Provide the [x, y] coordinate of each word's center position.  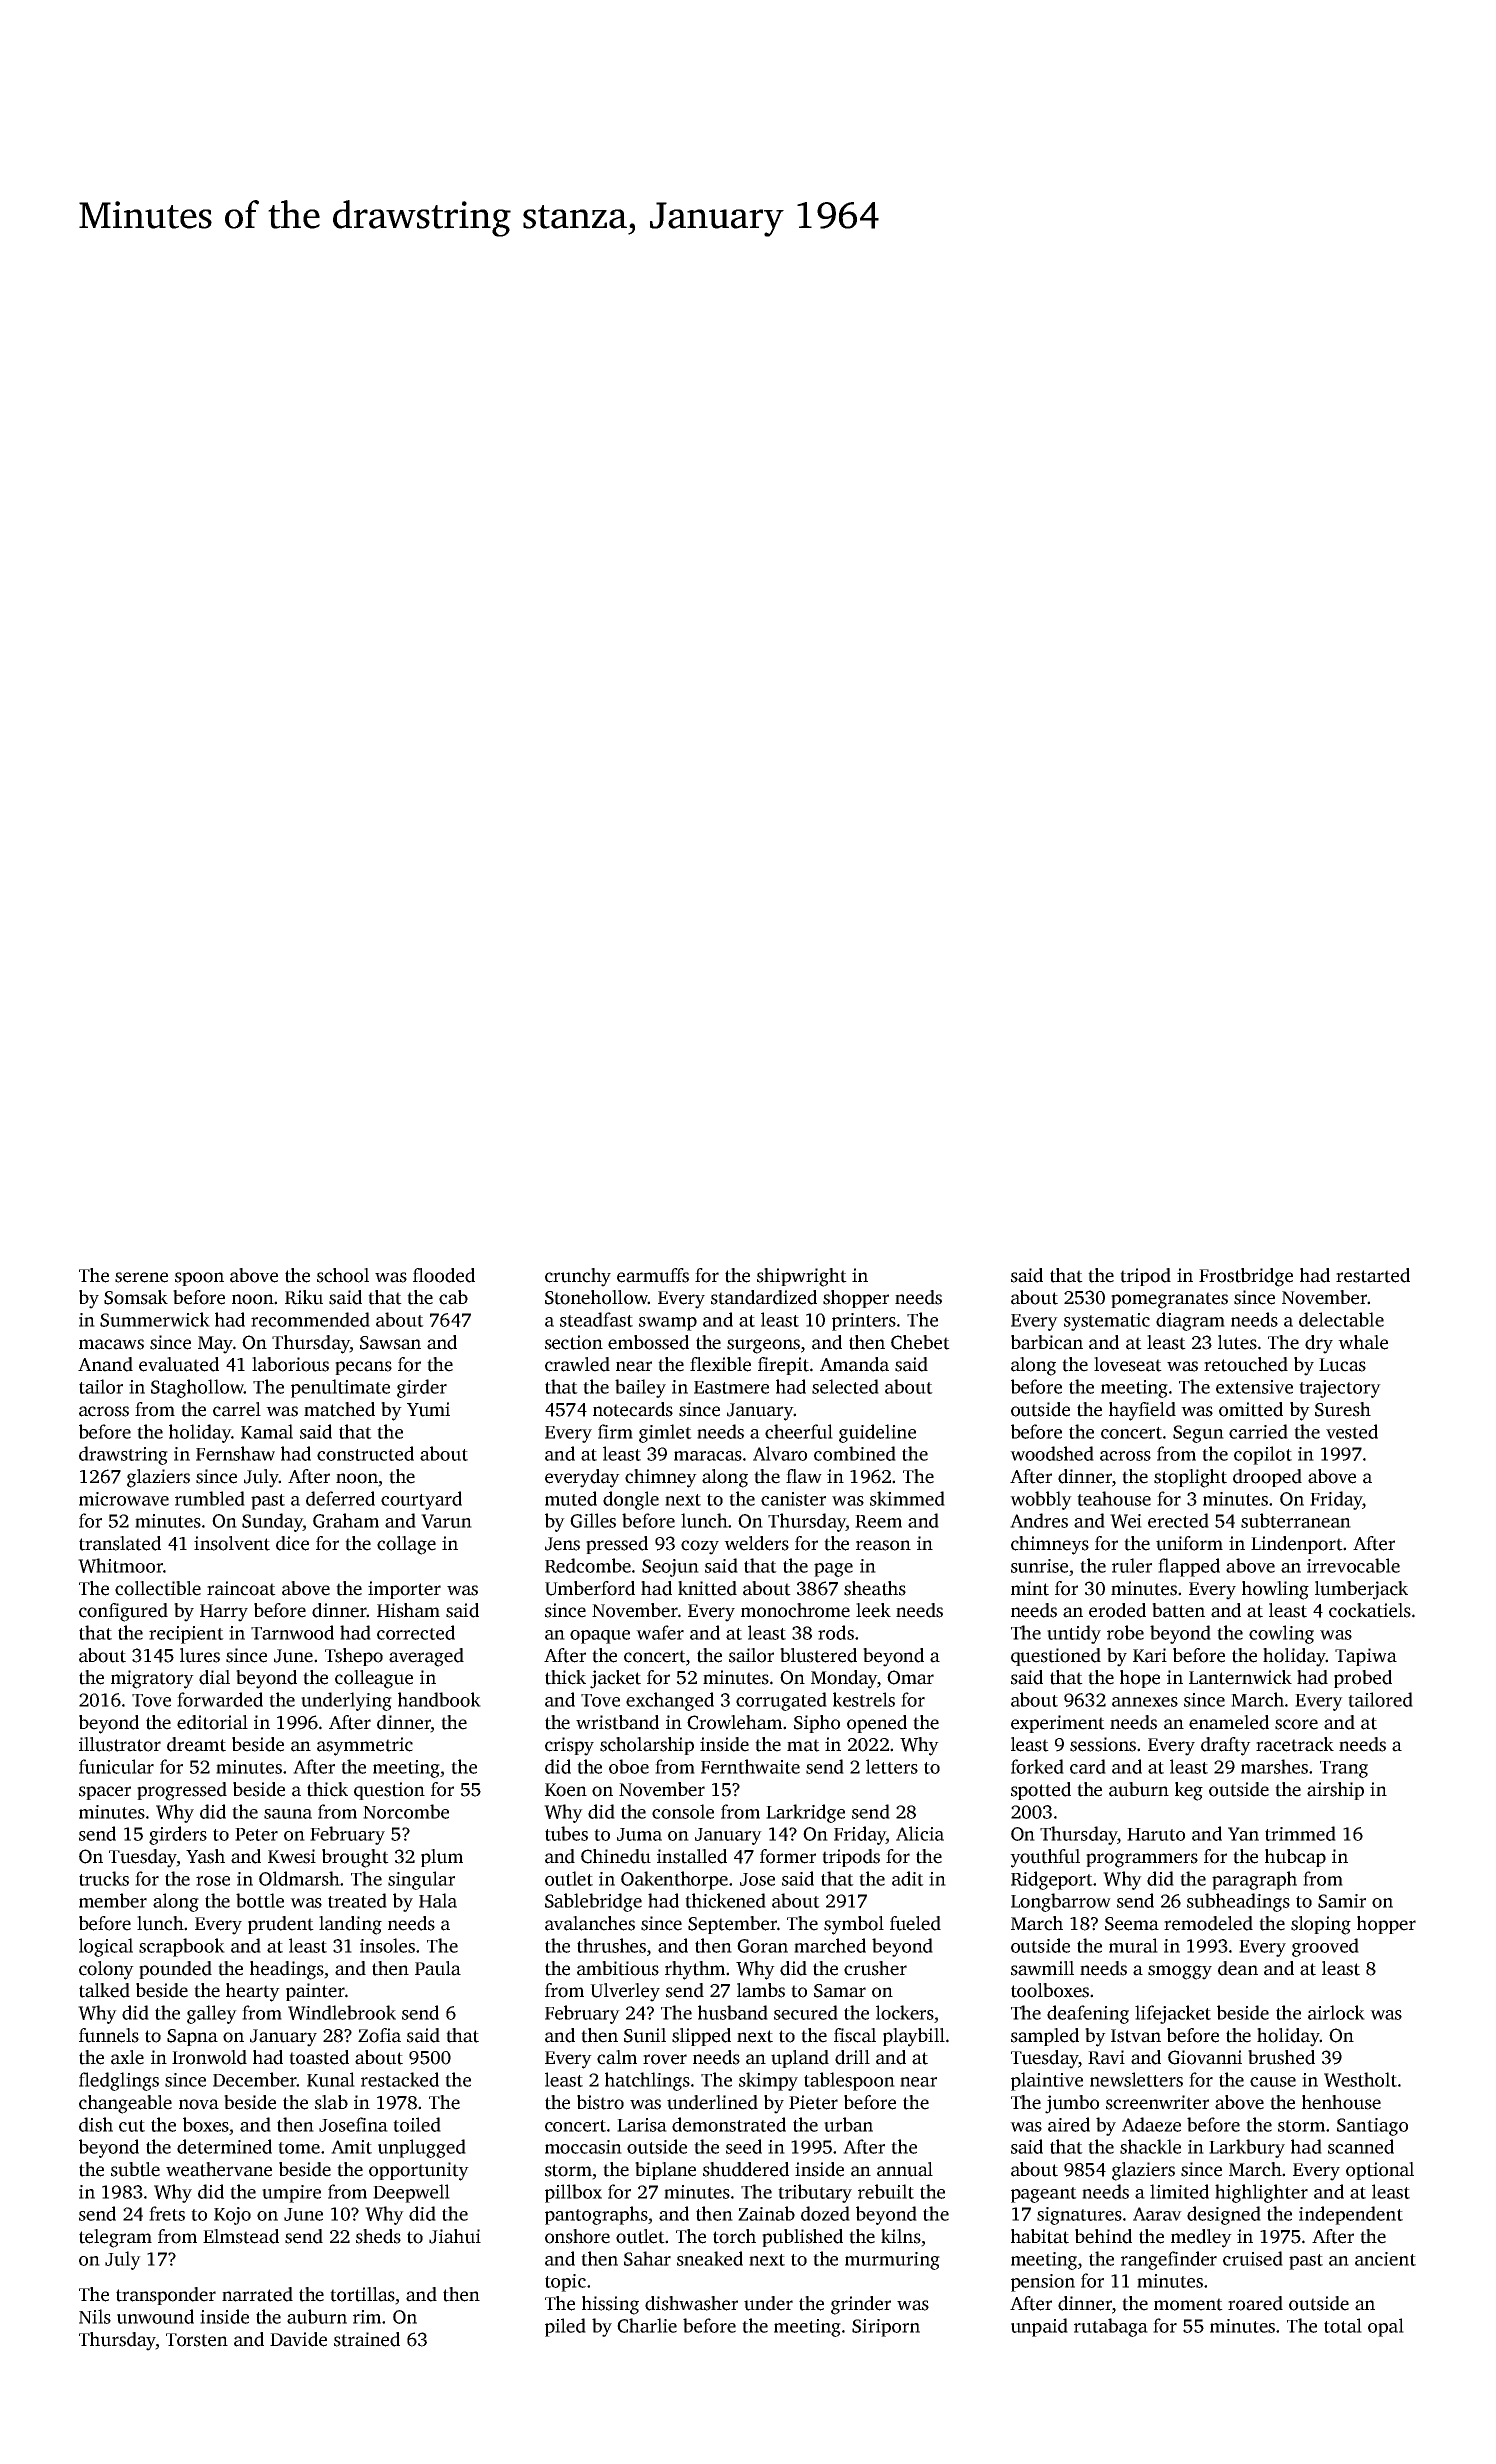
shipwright [802, 1277]
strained [367, 2339]
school [343, 1275]
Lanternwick [1240, 1677]
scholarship [647, 1746]
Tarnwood [292, 1632]
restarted [1373, 1275]
